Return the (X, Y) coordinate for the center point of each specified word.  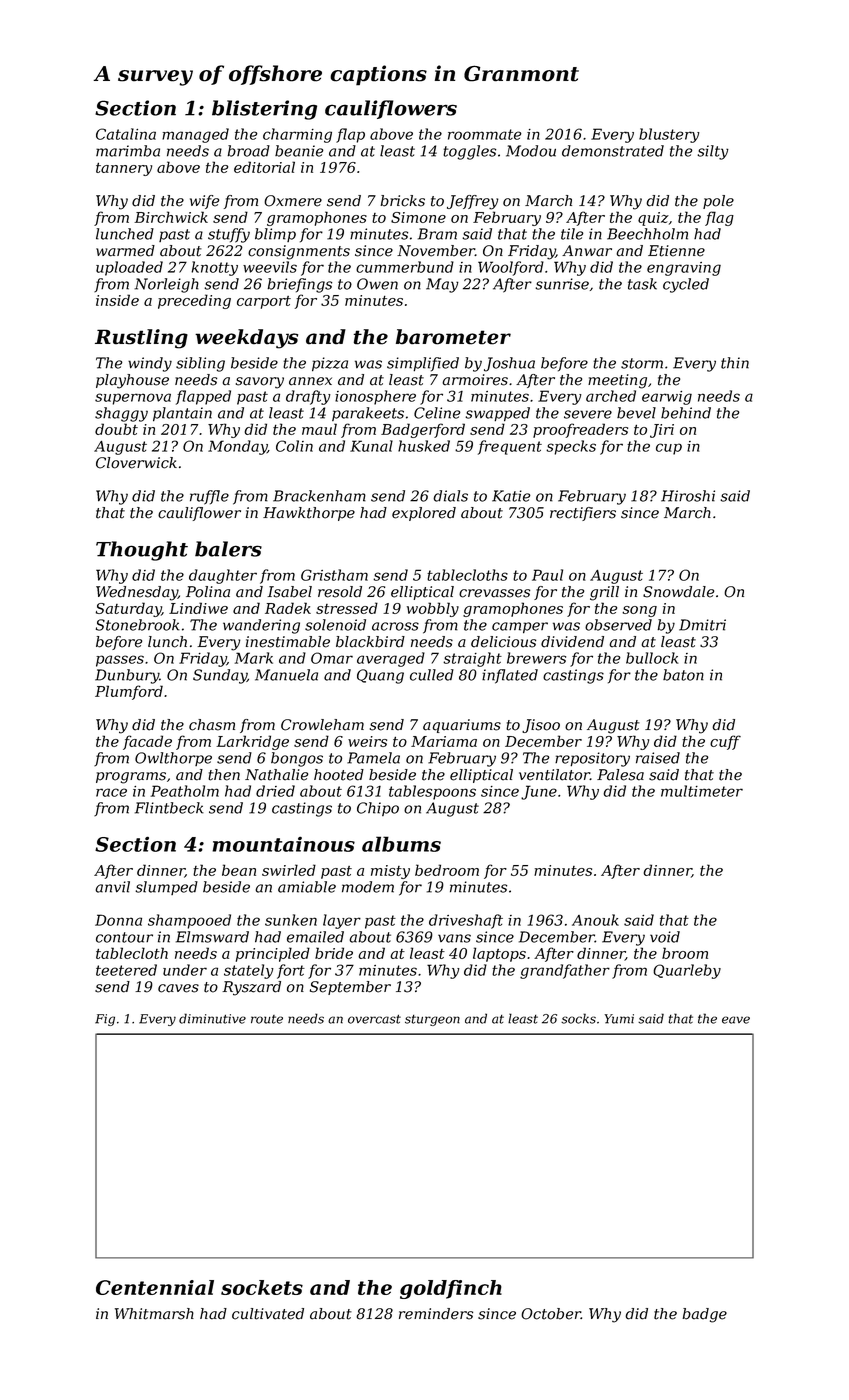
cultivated (268, 1314)
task (642, 284)
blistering (264, 110)
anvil (113, 887)
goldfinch (451, 1289)
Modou (531, 151)
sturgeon (432, 1020)
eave (736, 1020)
